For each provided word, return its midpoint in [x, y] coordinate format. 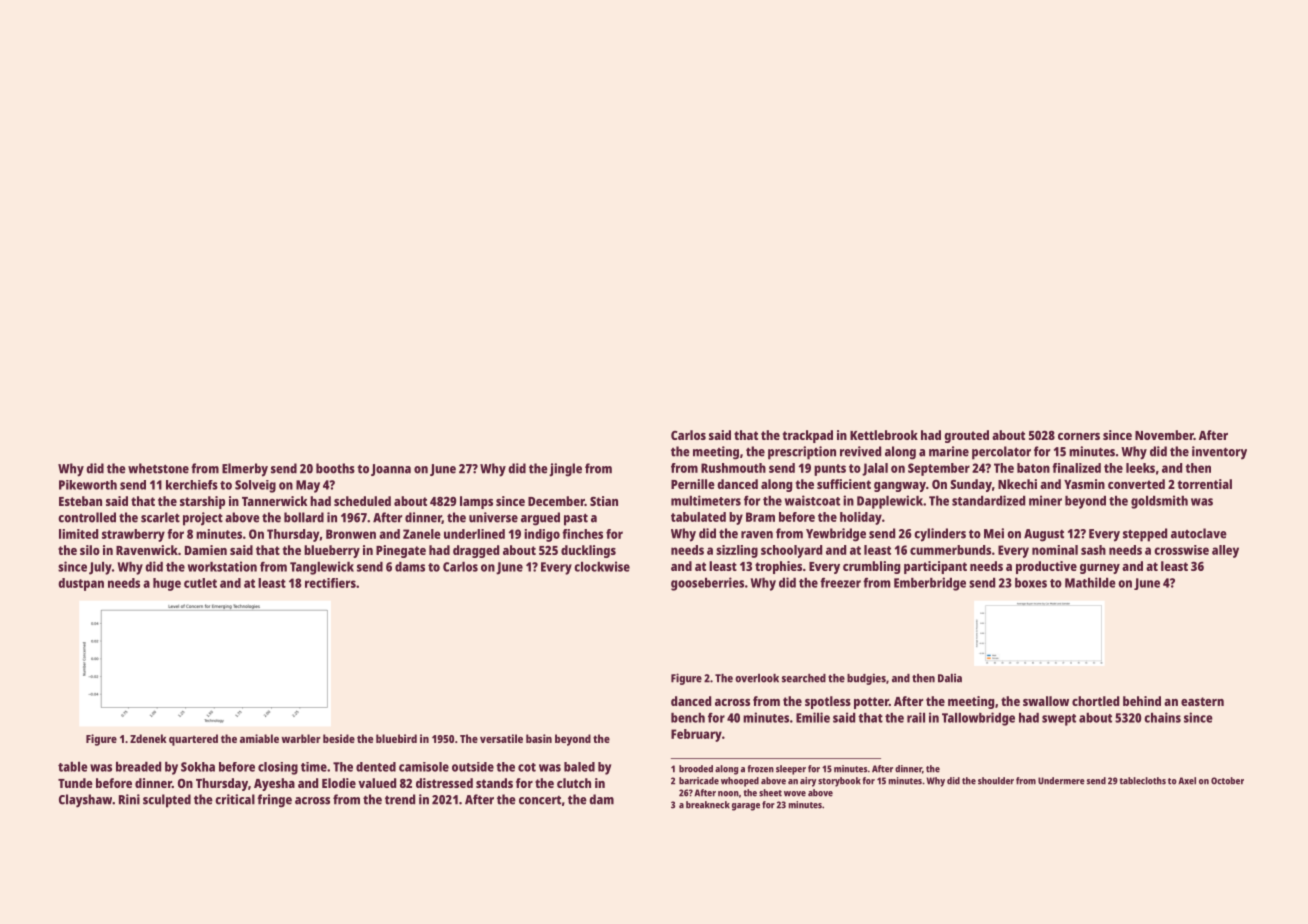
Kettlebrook [884, 435]
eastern [1202, 701]
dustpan [81, 584]
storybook [839, 782]
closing [278, 768]
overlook [757, 678]
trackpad [808, 436]
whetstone [158, 468]
